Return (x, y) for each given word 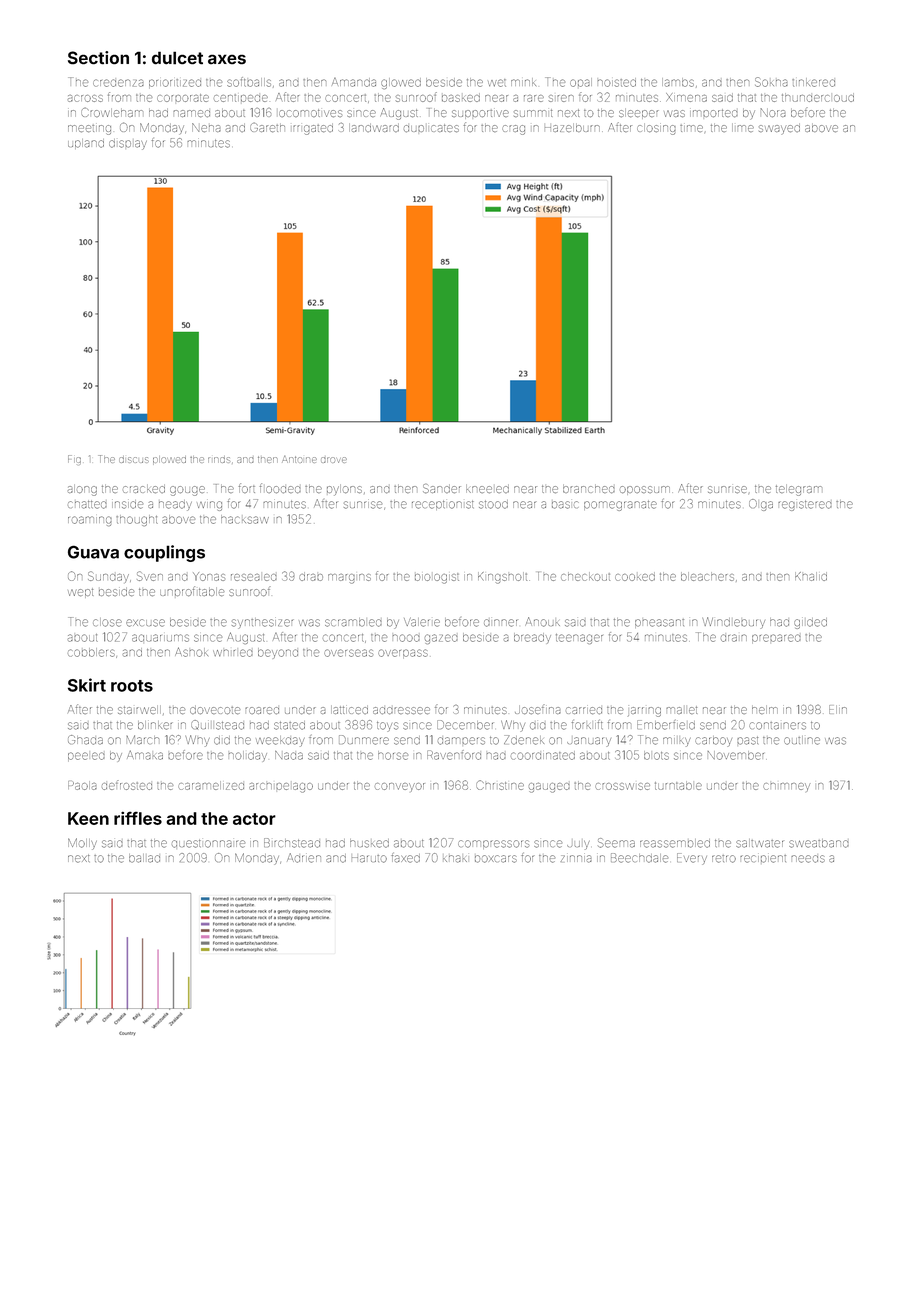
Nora (773, 112)
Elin (838, 709)
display (128, 144)
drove (334, 460)
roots (132, 686)
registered (805, 506)
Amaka (145, 755)
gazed (441, 639)
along (82, 491)
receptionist (443, 505)
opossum (645, 490)
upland (86, 144)
